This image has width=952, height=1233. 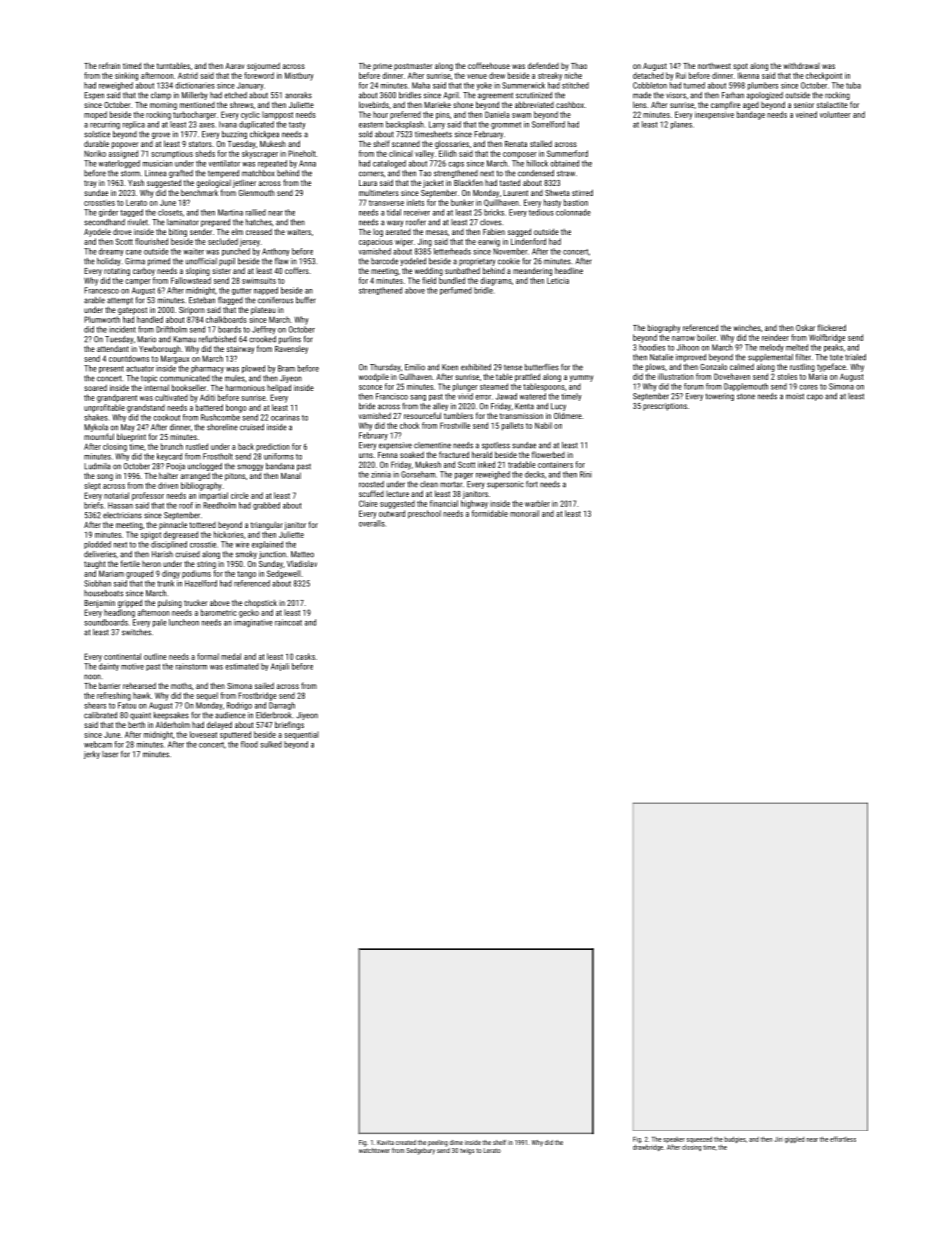 What do you see at coordinates (406, 1142) in the image?
I see `created` at bounding box center [406, 1142].
